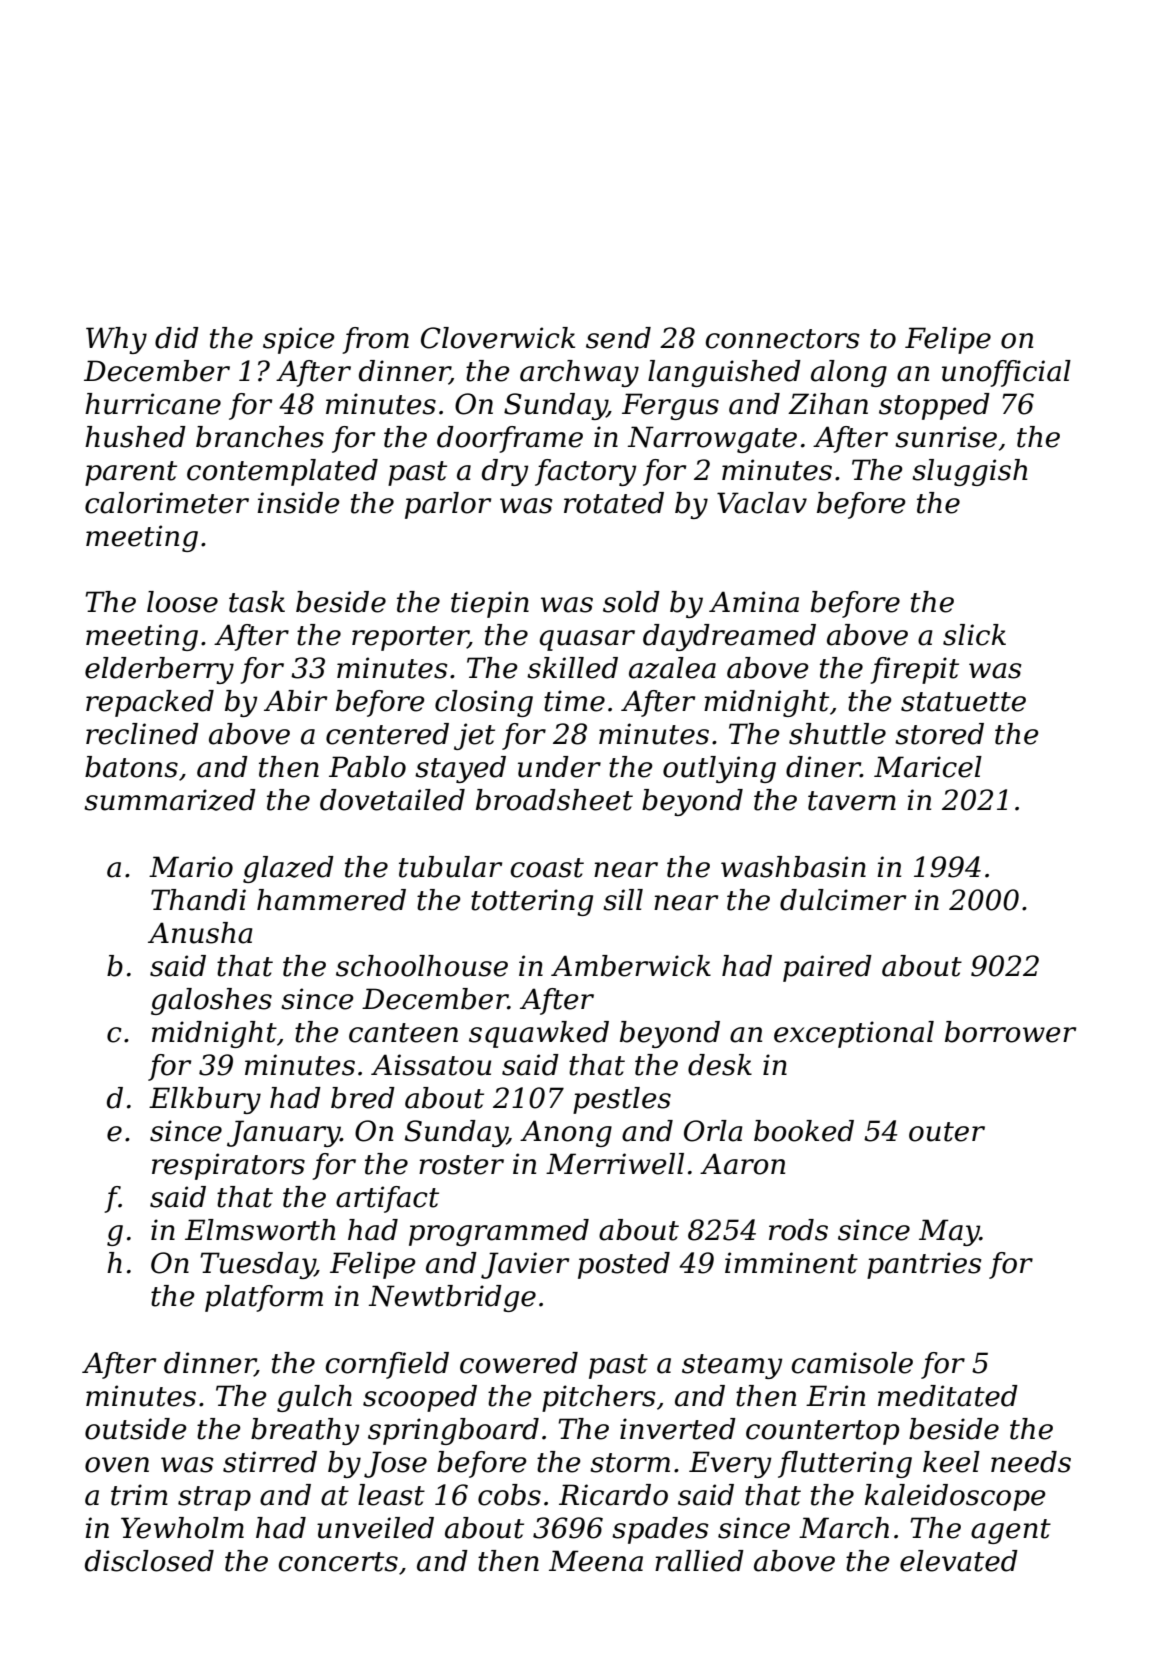 The image size is (1165, 1654). Describe the element at coordinates (519, 1363) in the page. I see `cowered` at that location.
